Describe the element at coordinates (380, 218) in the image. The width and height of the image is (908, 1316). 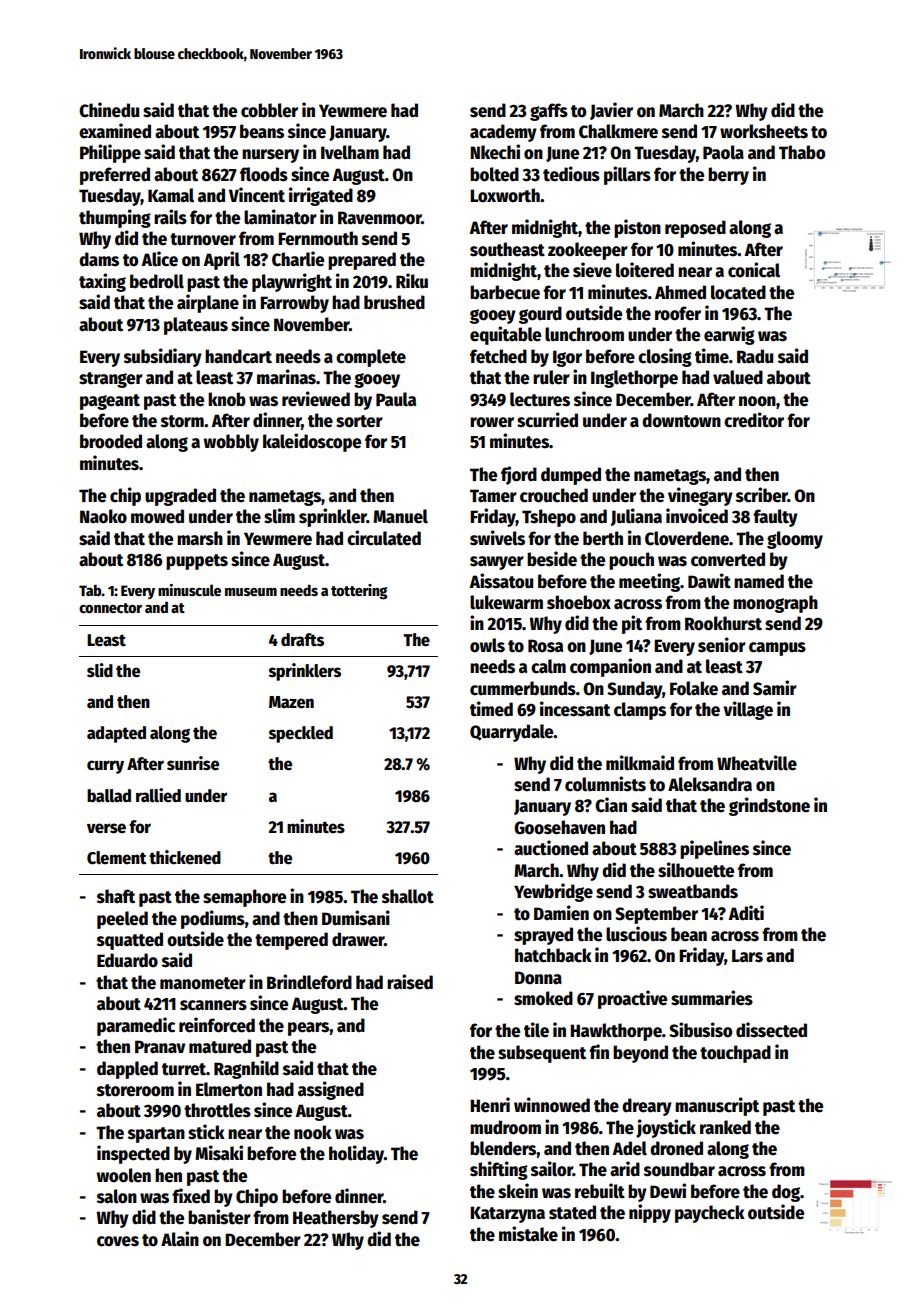
I see `Ravenmoor` at that location.
